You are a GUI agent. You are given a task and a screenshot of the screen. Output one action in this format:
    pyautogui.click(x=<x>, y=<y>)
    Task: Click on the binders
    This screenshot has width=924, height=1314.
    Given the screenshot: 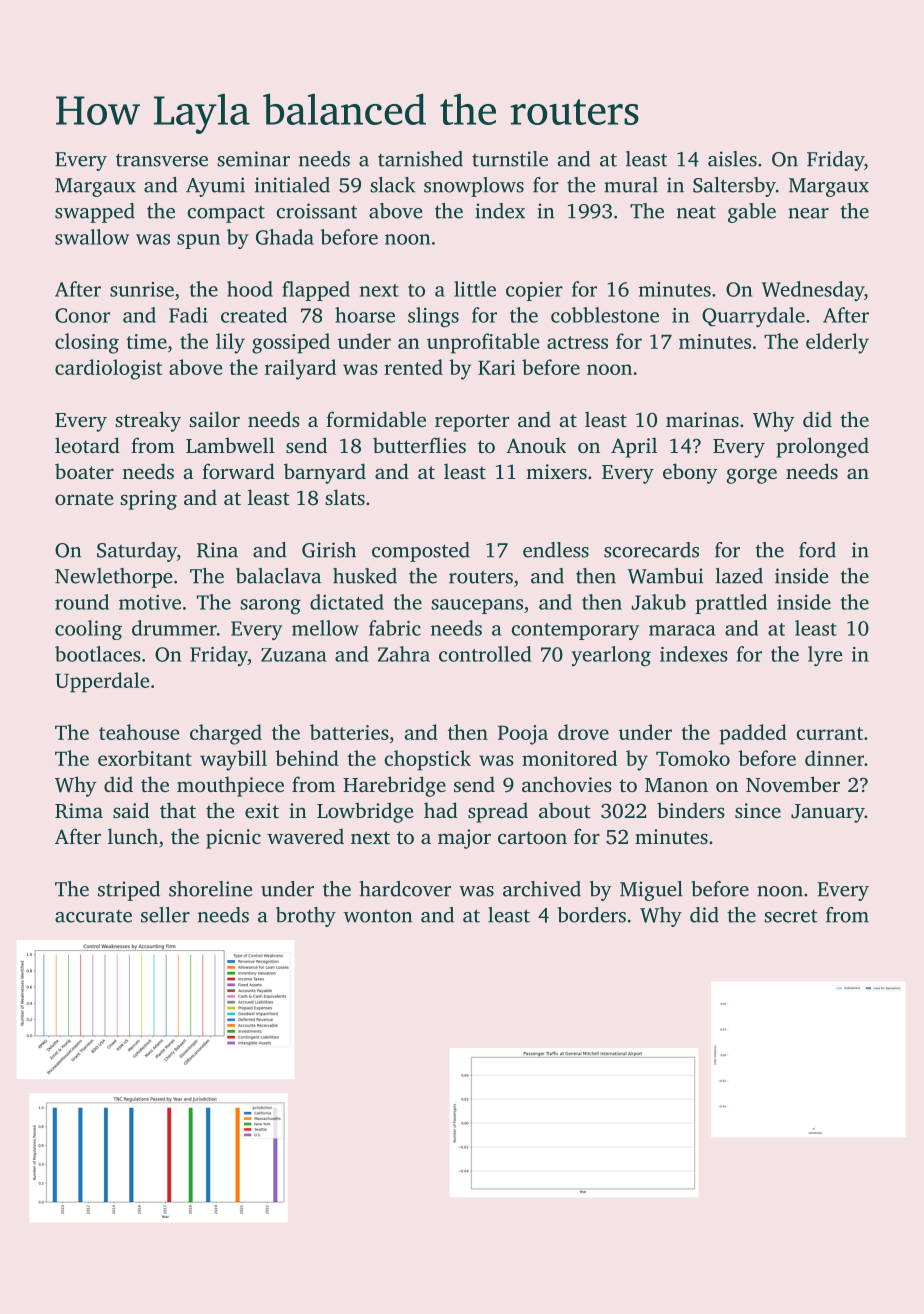 What is the action you would take?
    pyautogui.click(x=691, y=810)
